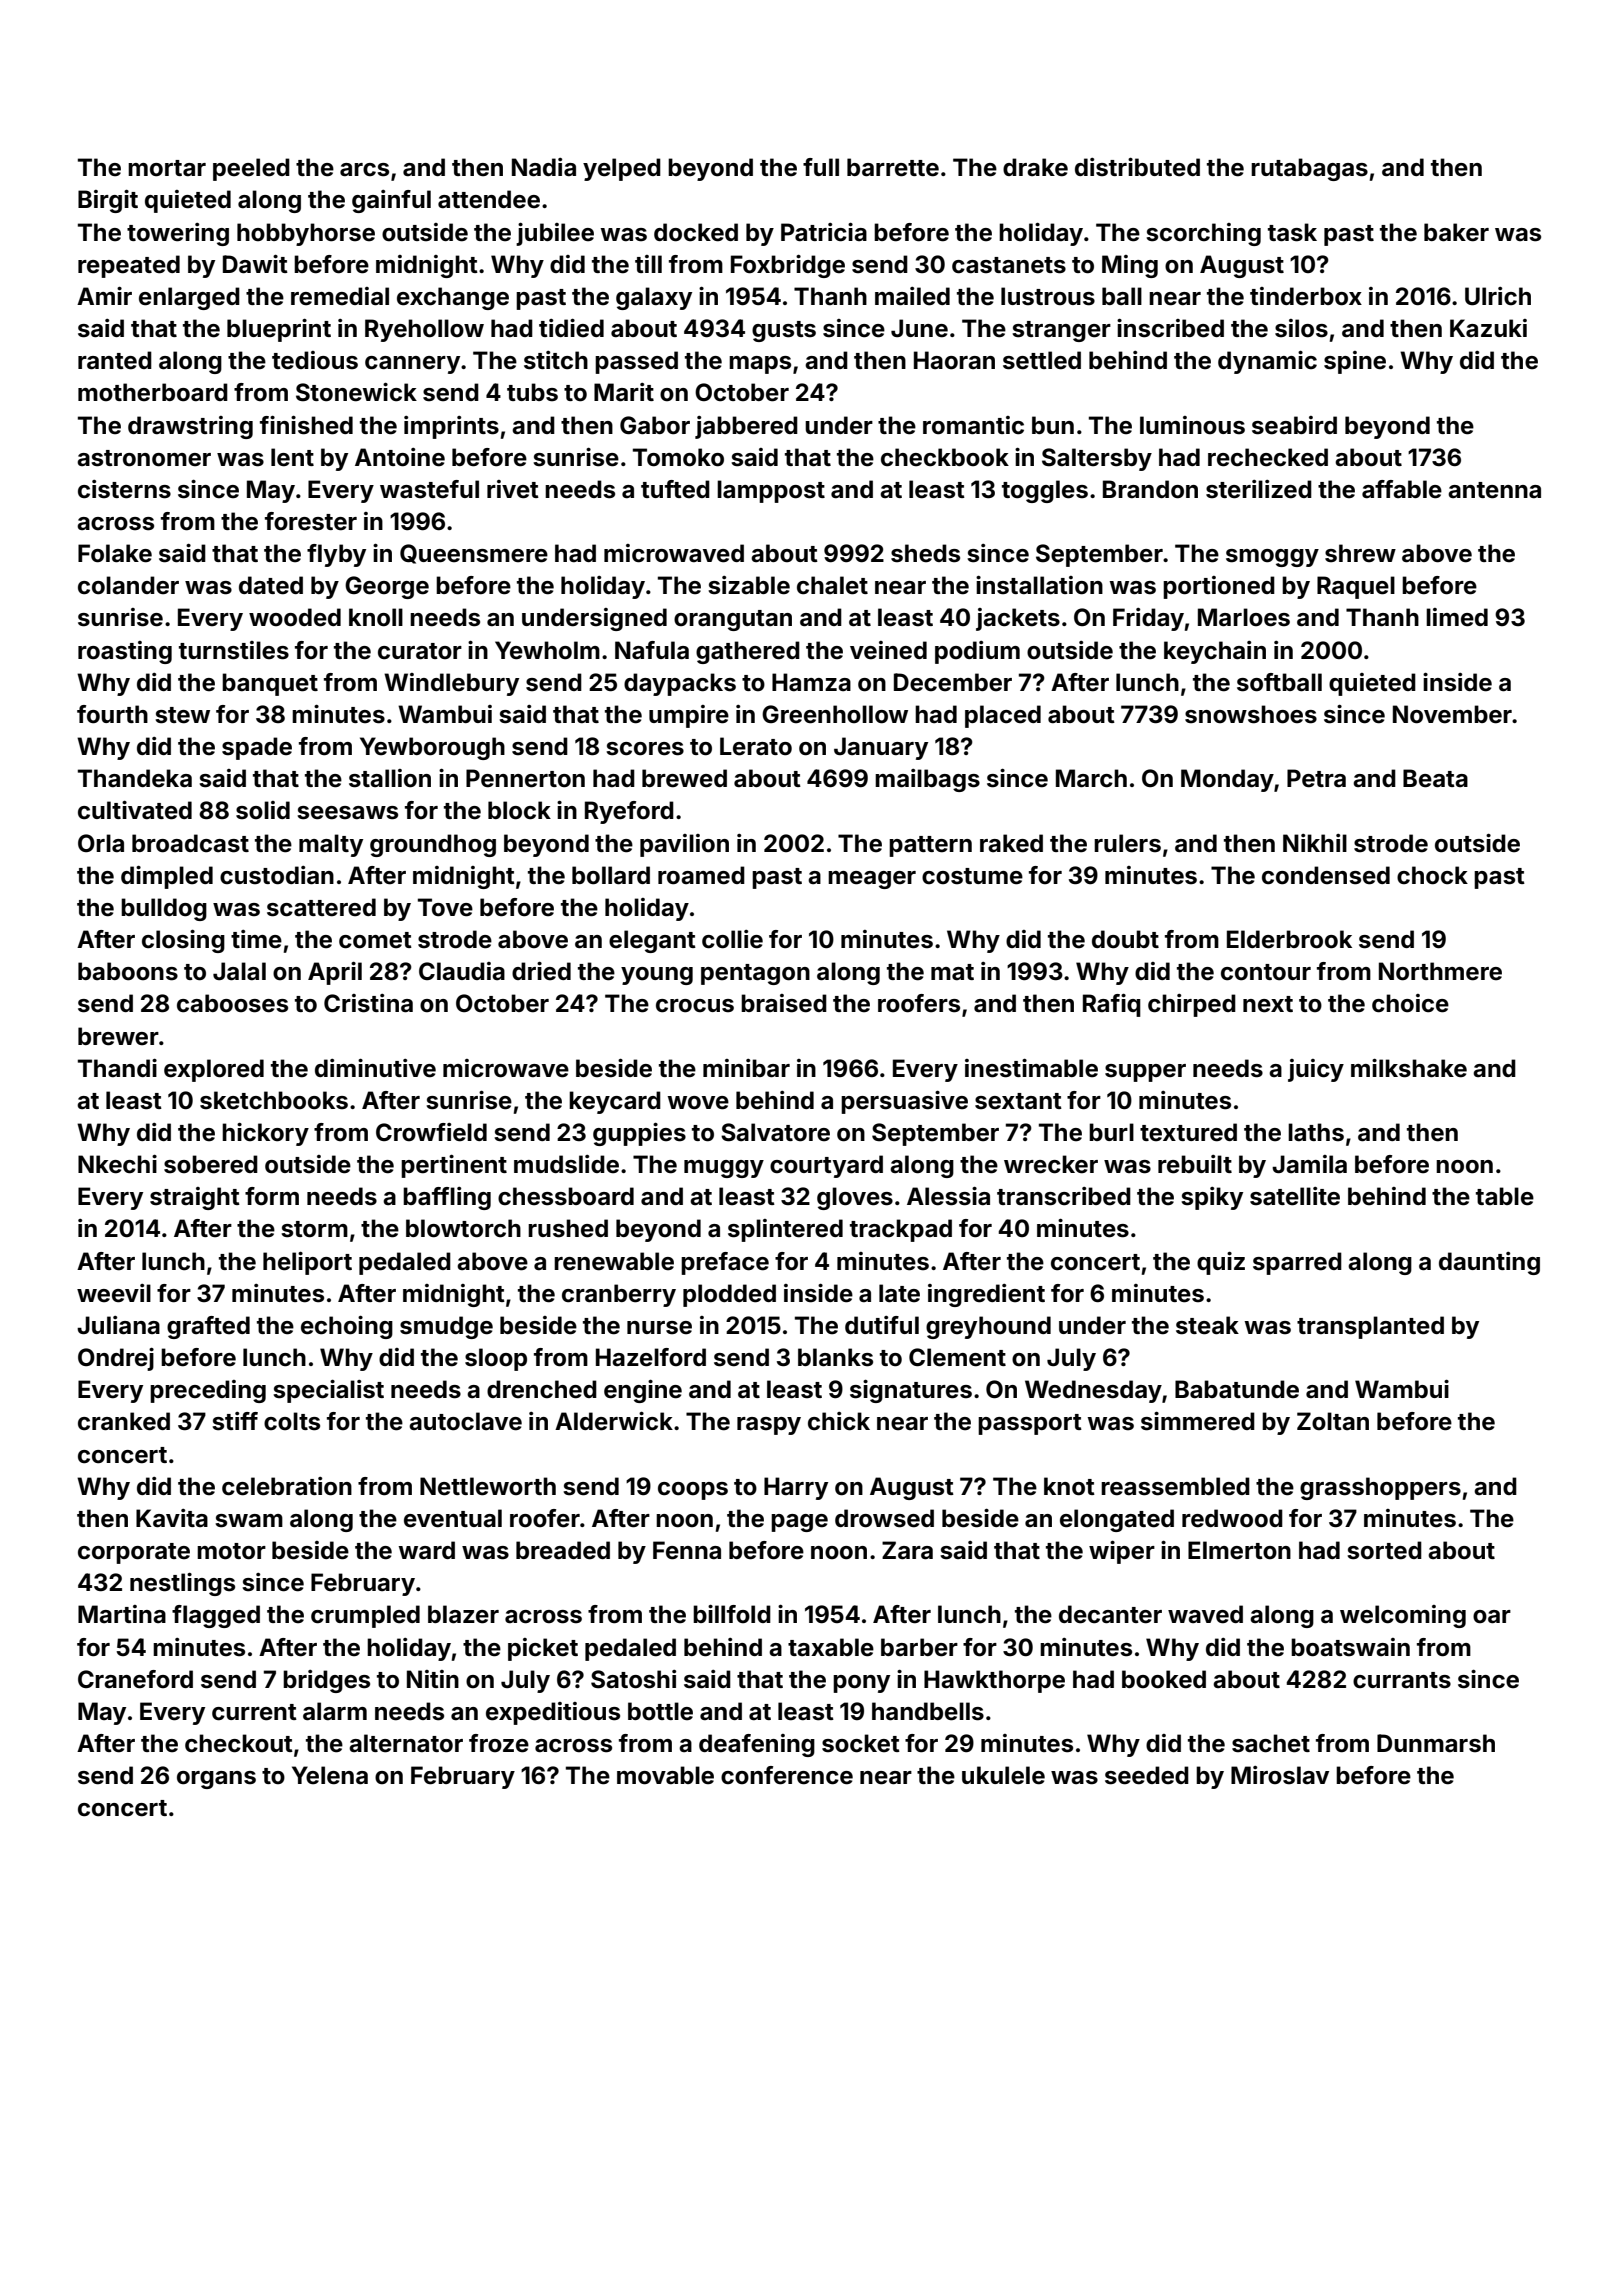 This screenshot has height=2292, width=1620. What do you see at coordinates (330, 1775) in the screenshot?
I see `Yelena` at bounding box center [330, 1775].
